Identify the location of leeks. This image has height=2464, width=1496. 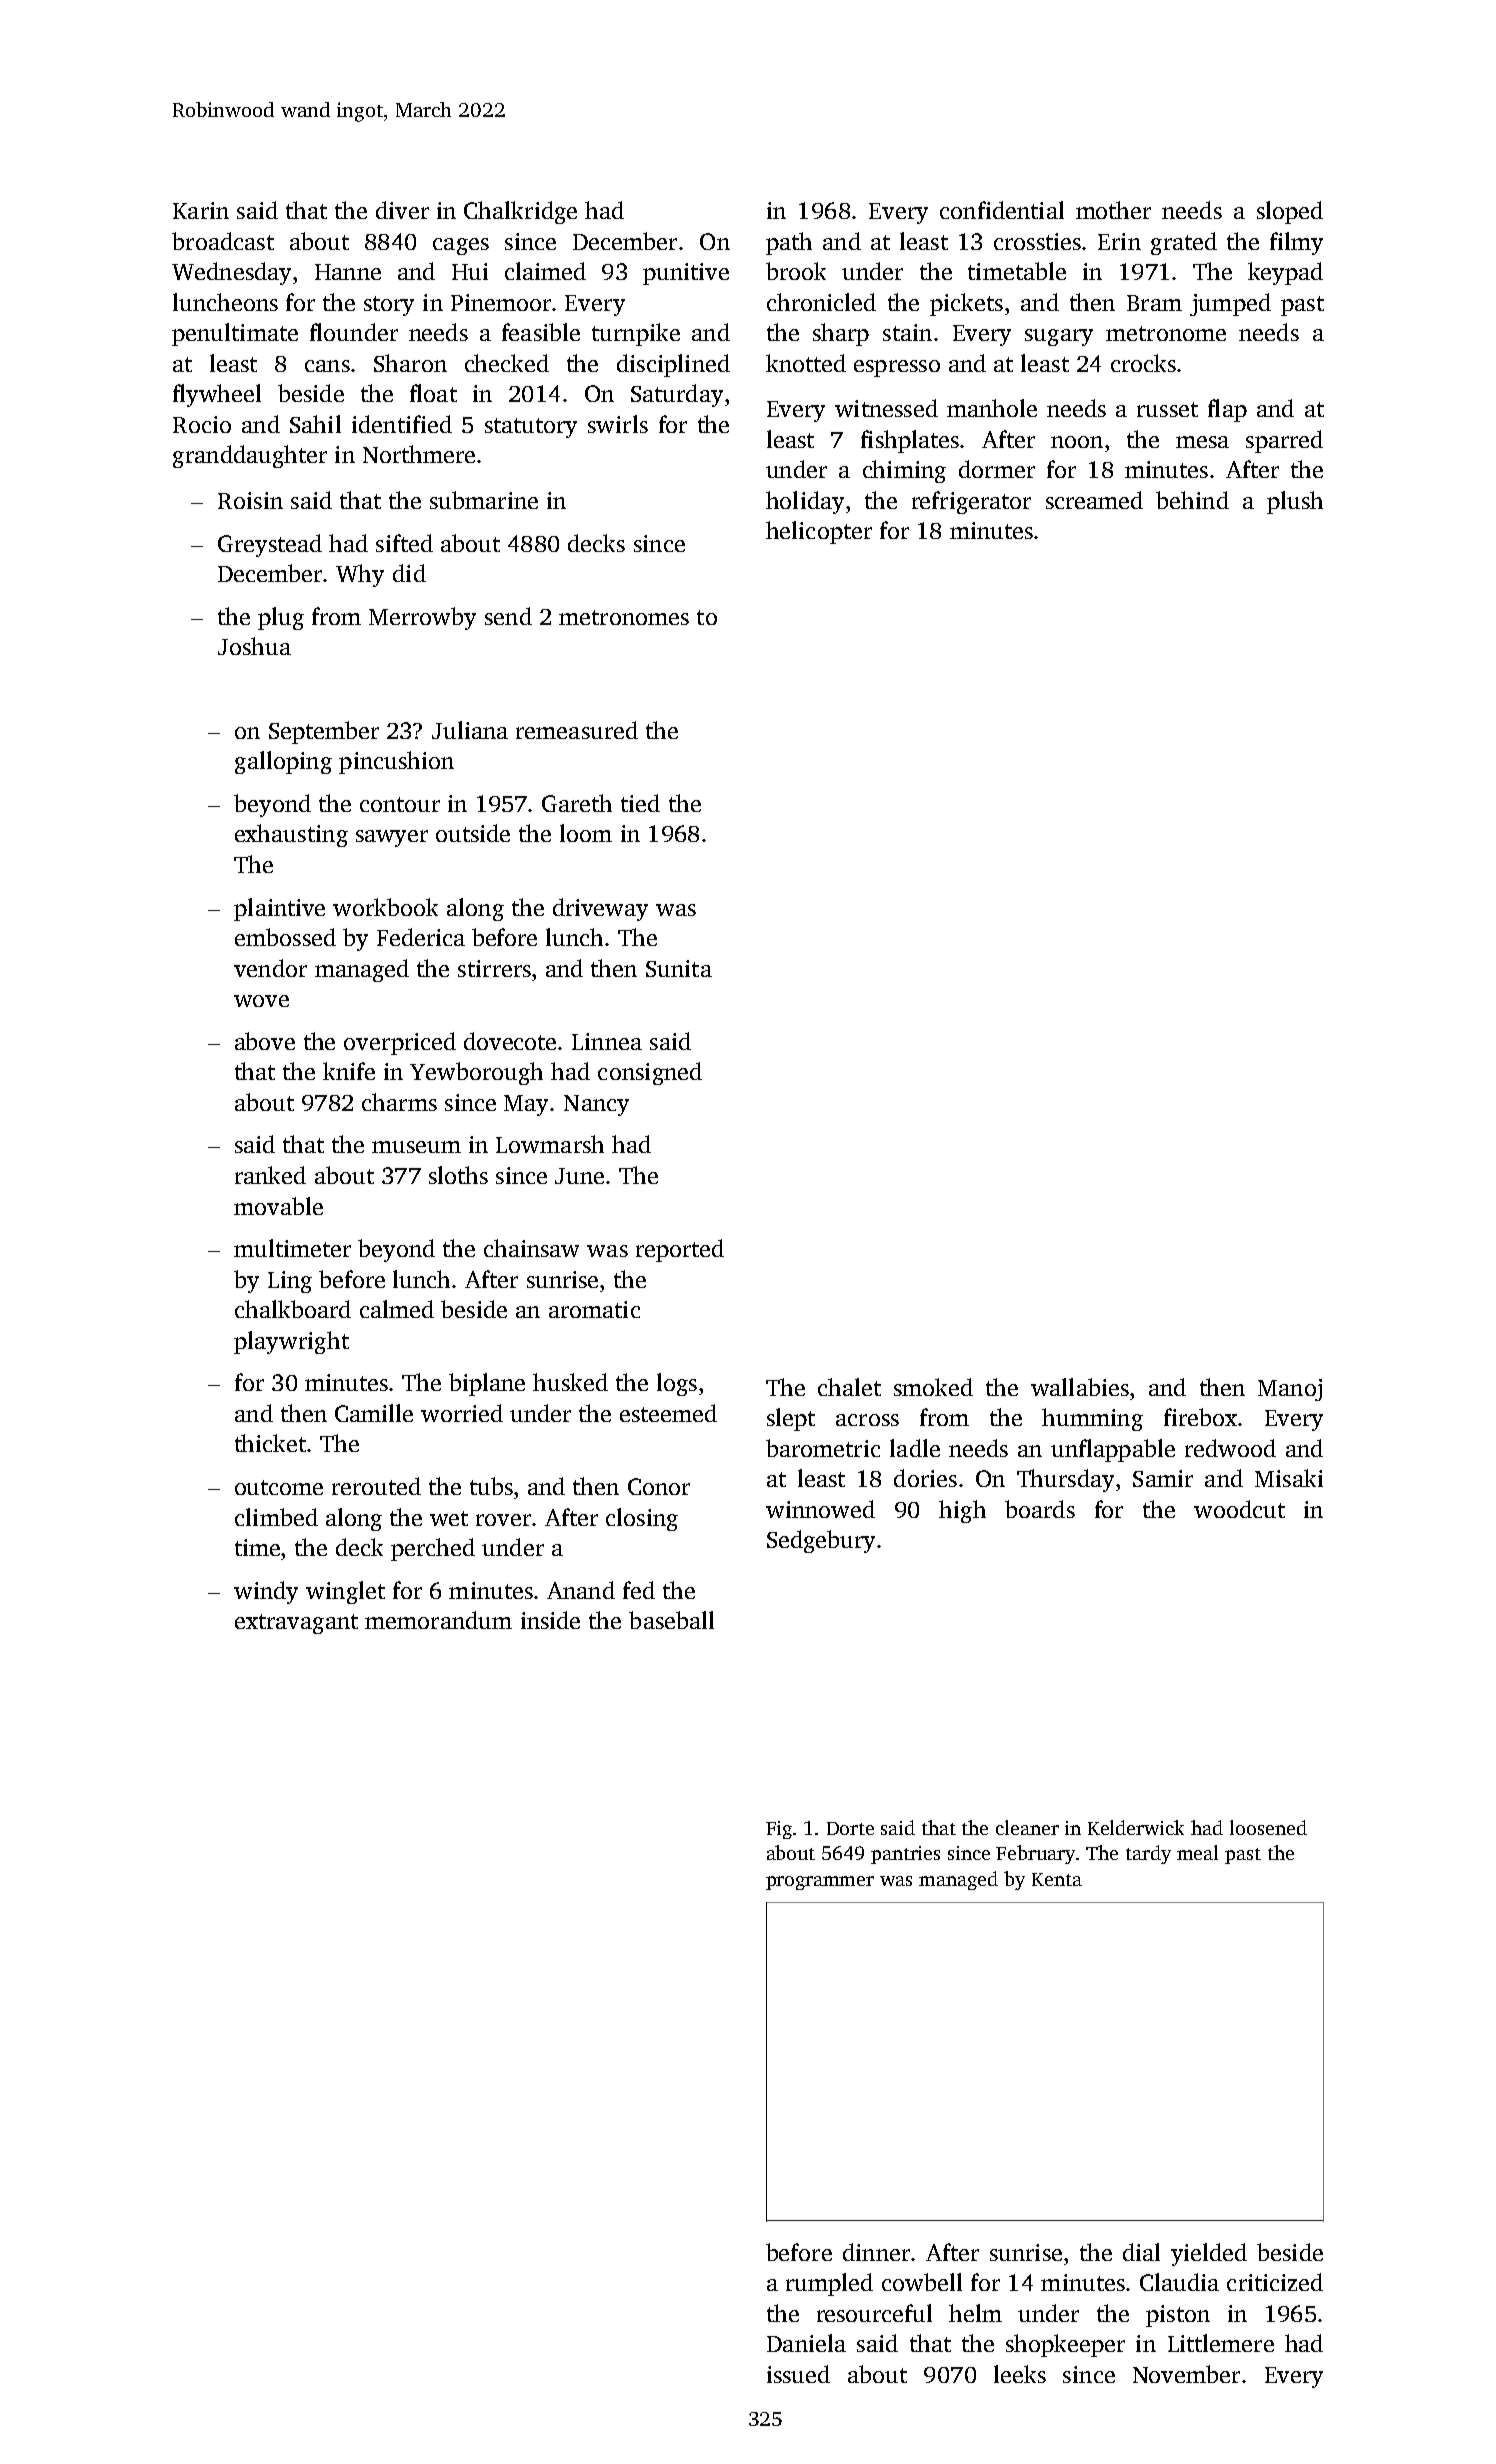
(1020, 2374).
